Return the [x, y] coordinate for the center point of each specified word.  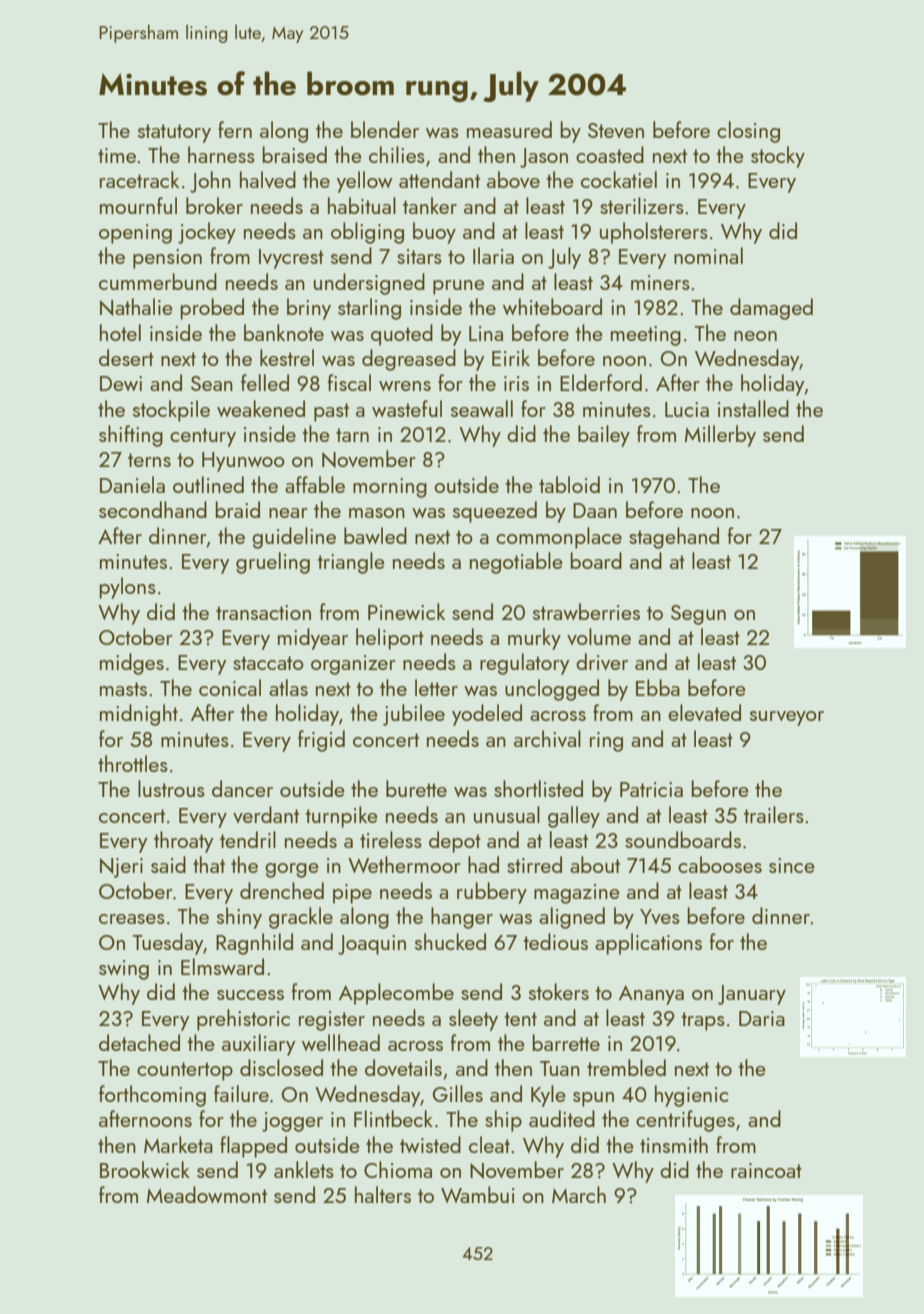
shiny [239, 918]
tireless [391, 839]
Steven [616, 130]
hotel [120, 332]
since [792, 865]
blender [385, 129]
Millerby [720, 436]
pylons [127, 588]
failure [241, 1093]
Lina [486, 333]
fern [235, 129]
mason [377, 513]
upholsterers [654, 233]
